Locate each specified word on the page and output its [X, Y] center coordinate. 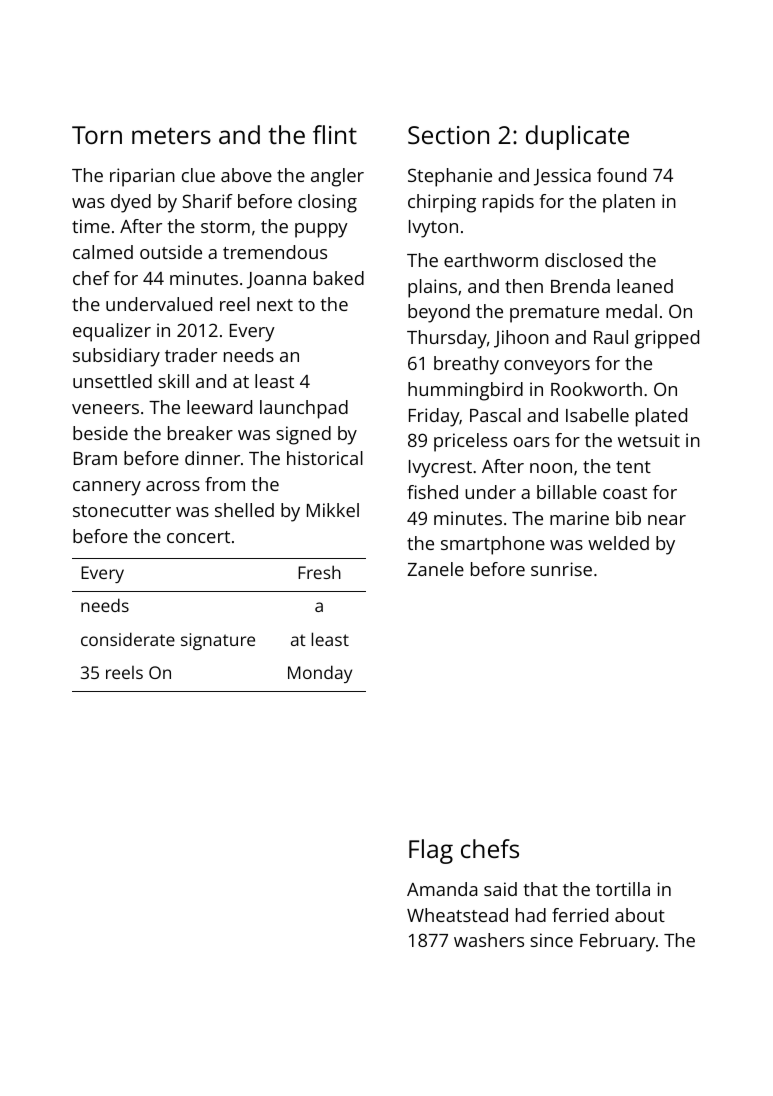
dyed [131, 203]
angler [337, 177]
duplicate [577, 137]
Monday [320, 674]
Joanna [276, 280]
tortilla [623, 889]
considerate [128, 639]
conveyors [547, 367]
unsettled [112, 381]
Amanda [442, 889]
